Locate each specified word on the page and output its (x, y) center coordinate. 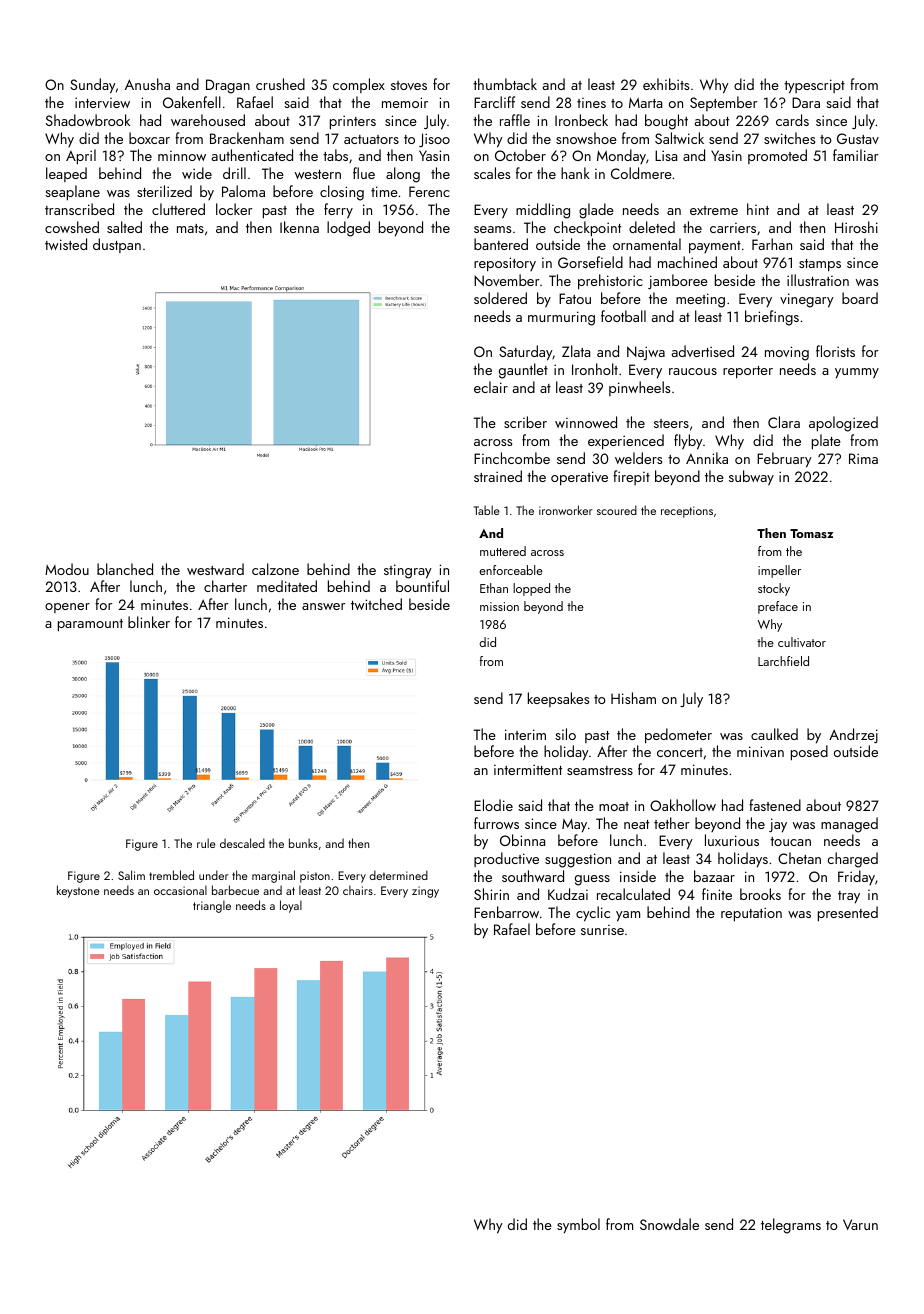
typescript (814, 86)
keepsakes (558, 699)
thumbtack (505, 84)
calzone (275, 569)
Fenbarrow (506, 912)
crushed (280, 84)
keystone (78, 891)
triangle (212, 906)
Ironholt (595, 369)
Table (487, 510)
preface (778, 607)
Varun (860, 1224)
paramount (90, 625)
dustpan (117, 245)
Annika (707, 458)
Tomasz (811, 533)
